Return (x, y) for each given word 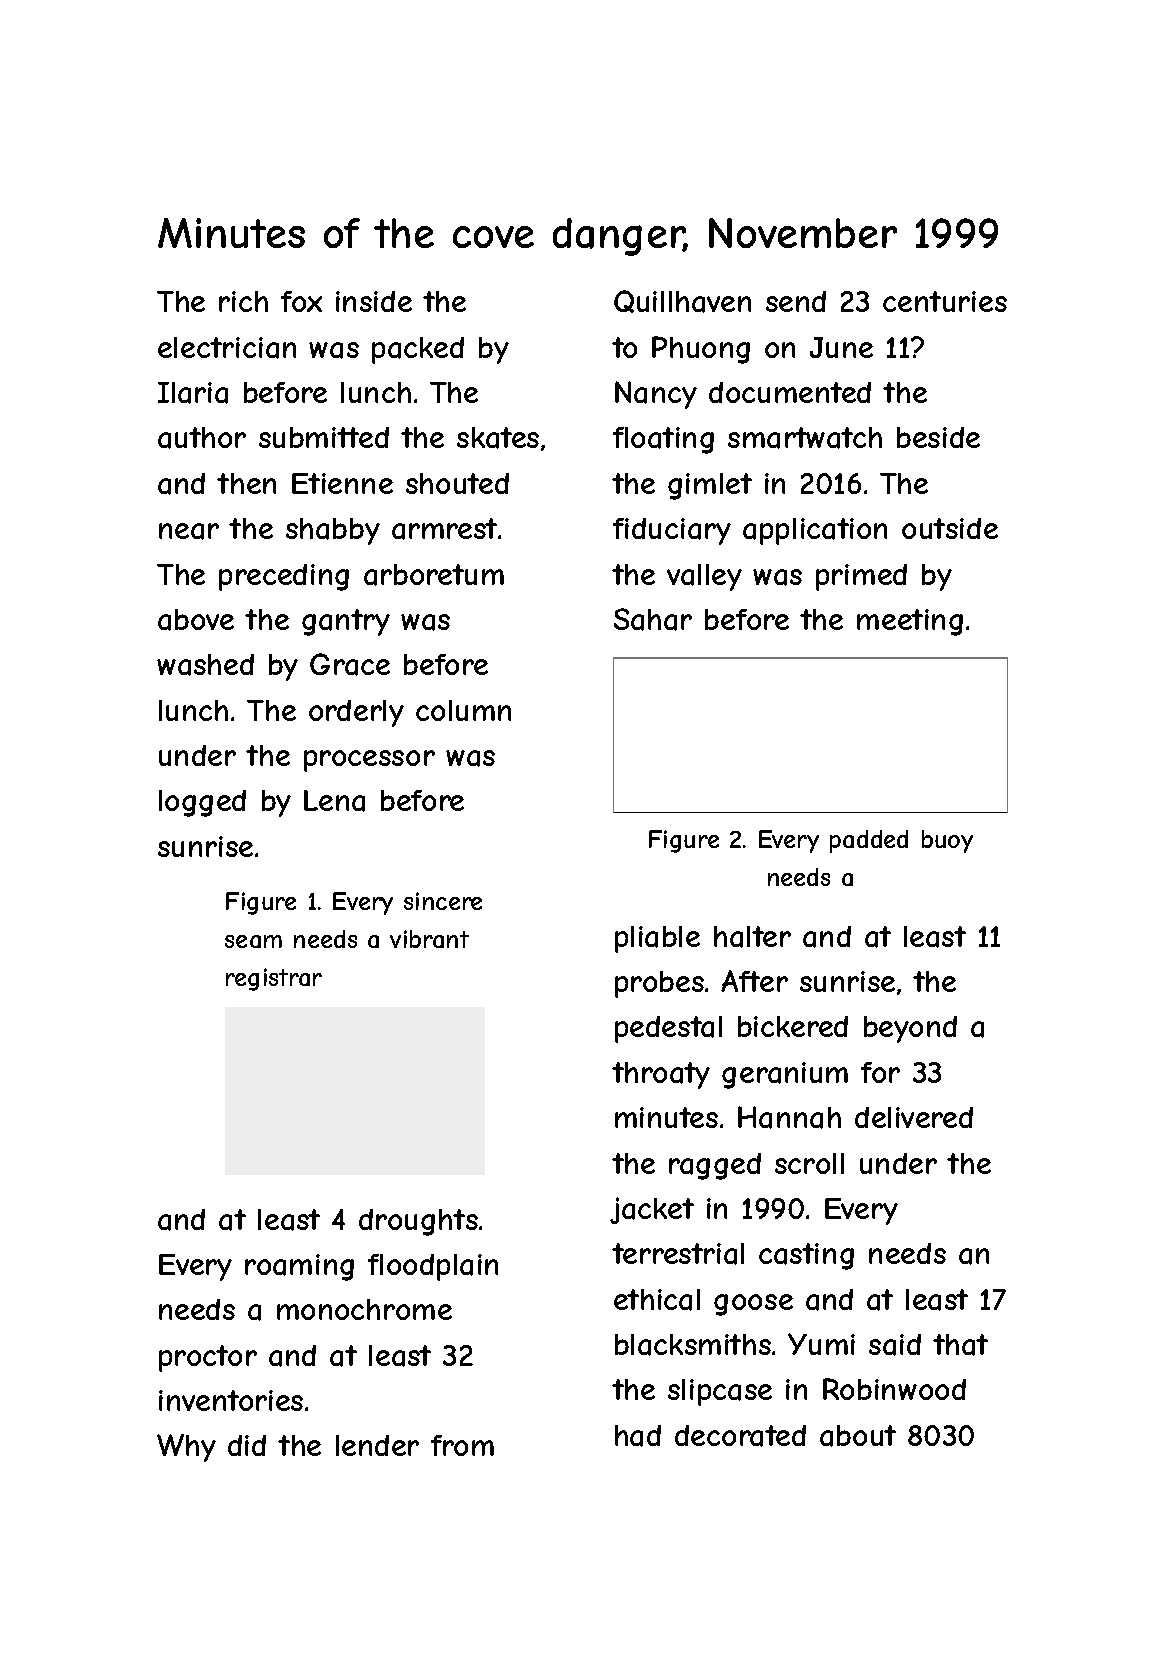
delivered (914, 1117)
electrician (227, 348)
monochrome (364, 1309)
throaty (661, 1075)
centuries (945, 301)
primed (861, 577)
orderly (356, 713)
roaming (299, 1267)
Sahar (653, 619)
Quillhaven (682, 301)
